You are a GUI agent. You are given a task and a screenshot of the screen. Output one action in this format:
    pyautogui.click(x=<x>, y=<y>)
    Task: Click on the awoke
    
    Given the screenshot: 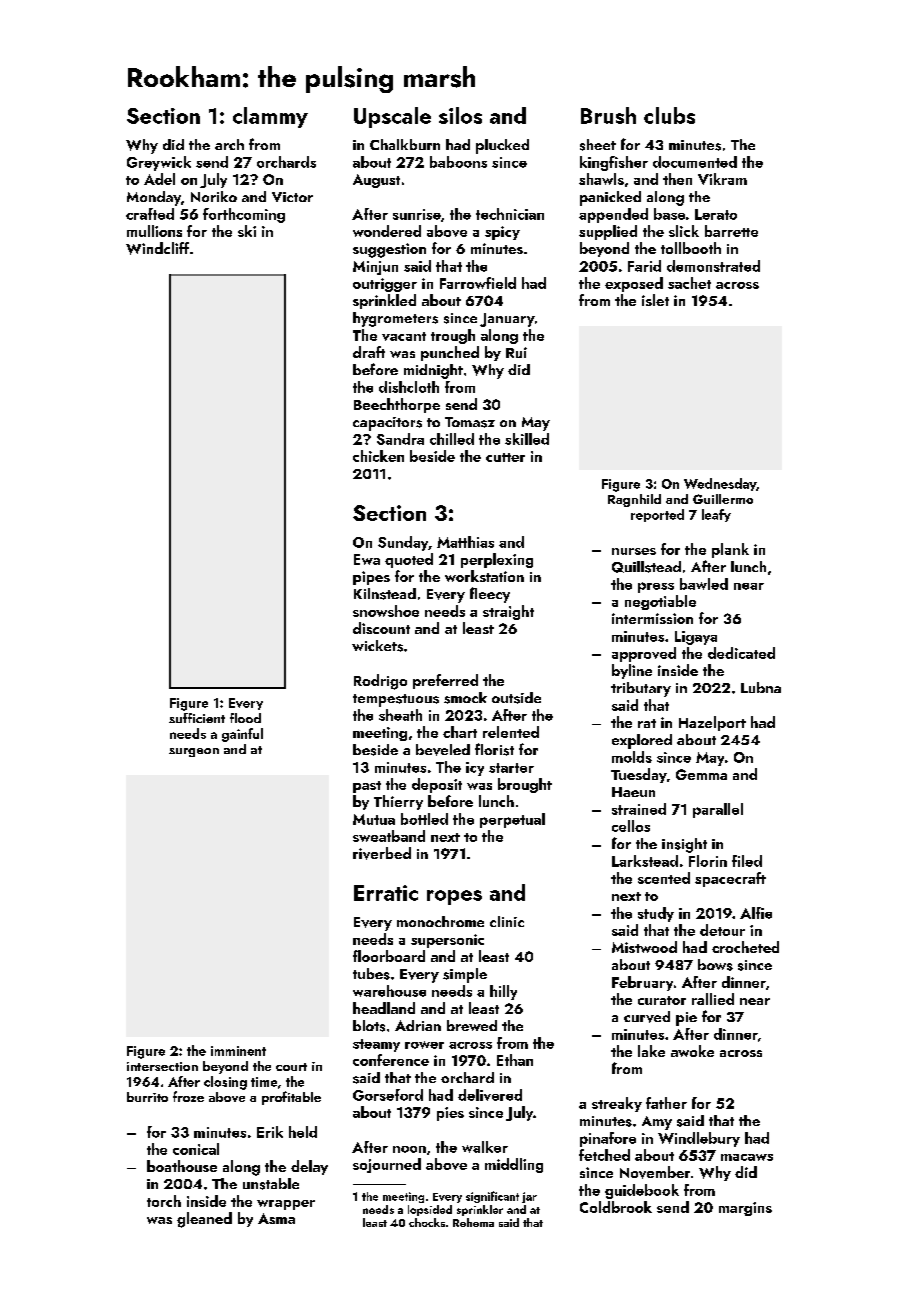 What is the action you would take?
    pyautogui.click(x=692, y=1051)
